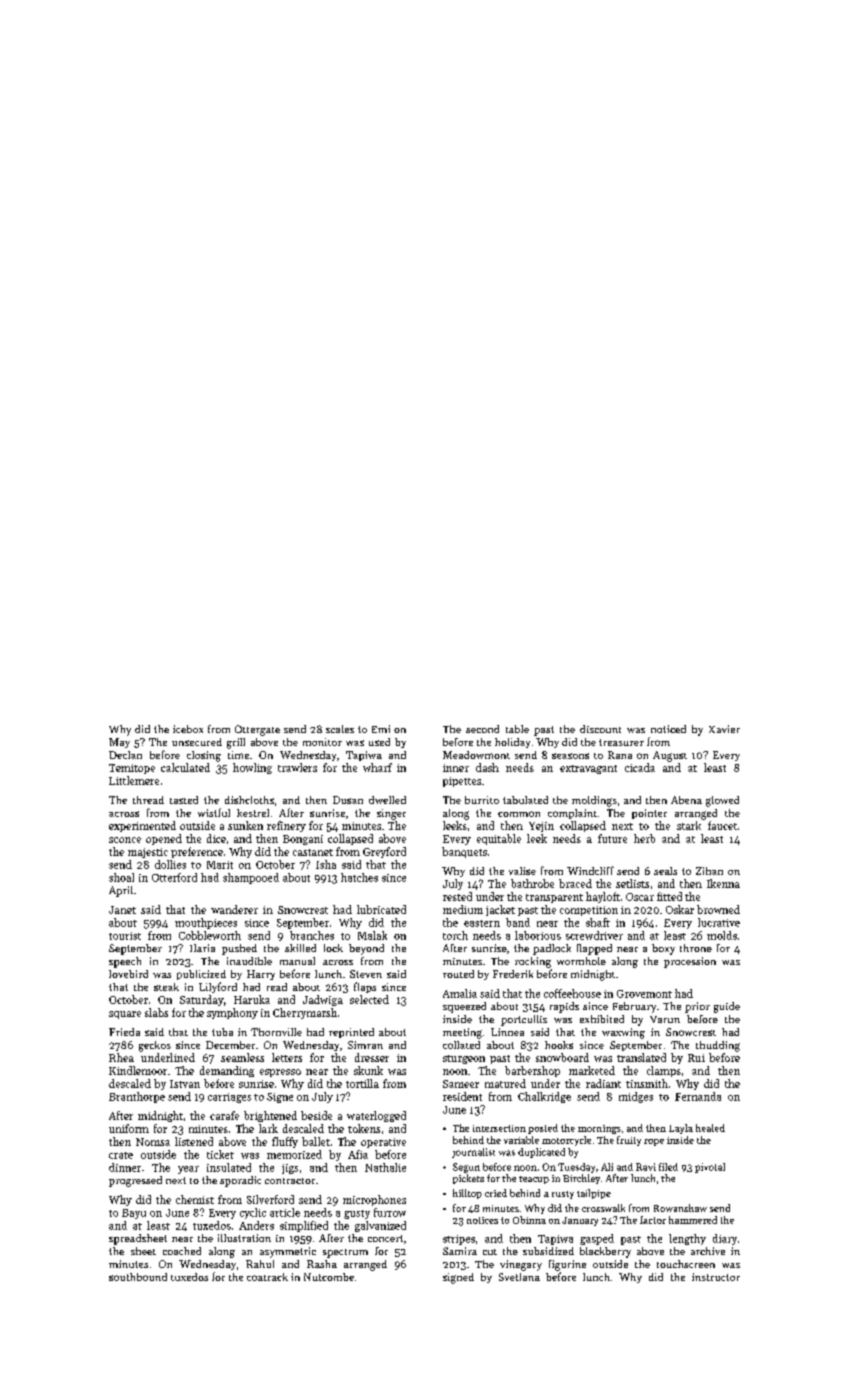 The image size is (849, 1400). What do you see at coordinates (323, 1000) in the page?
I see `Jadwiga` at bounding box center [323, 1000].
